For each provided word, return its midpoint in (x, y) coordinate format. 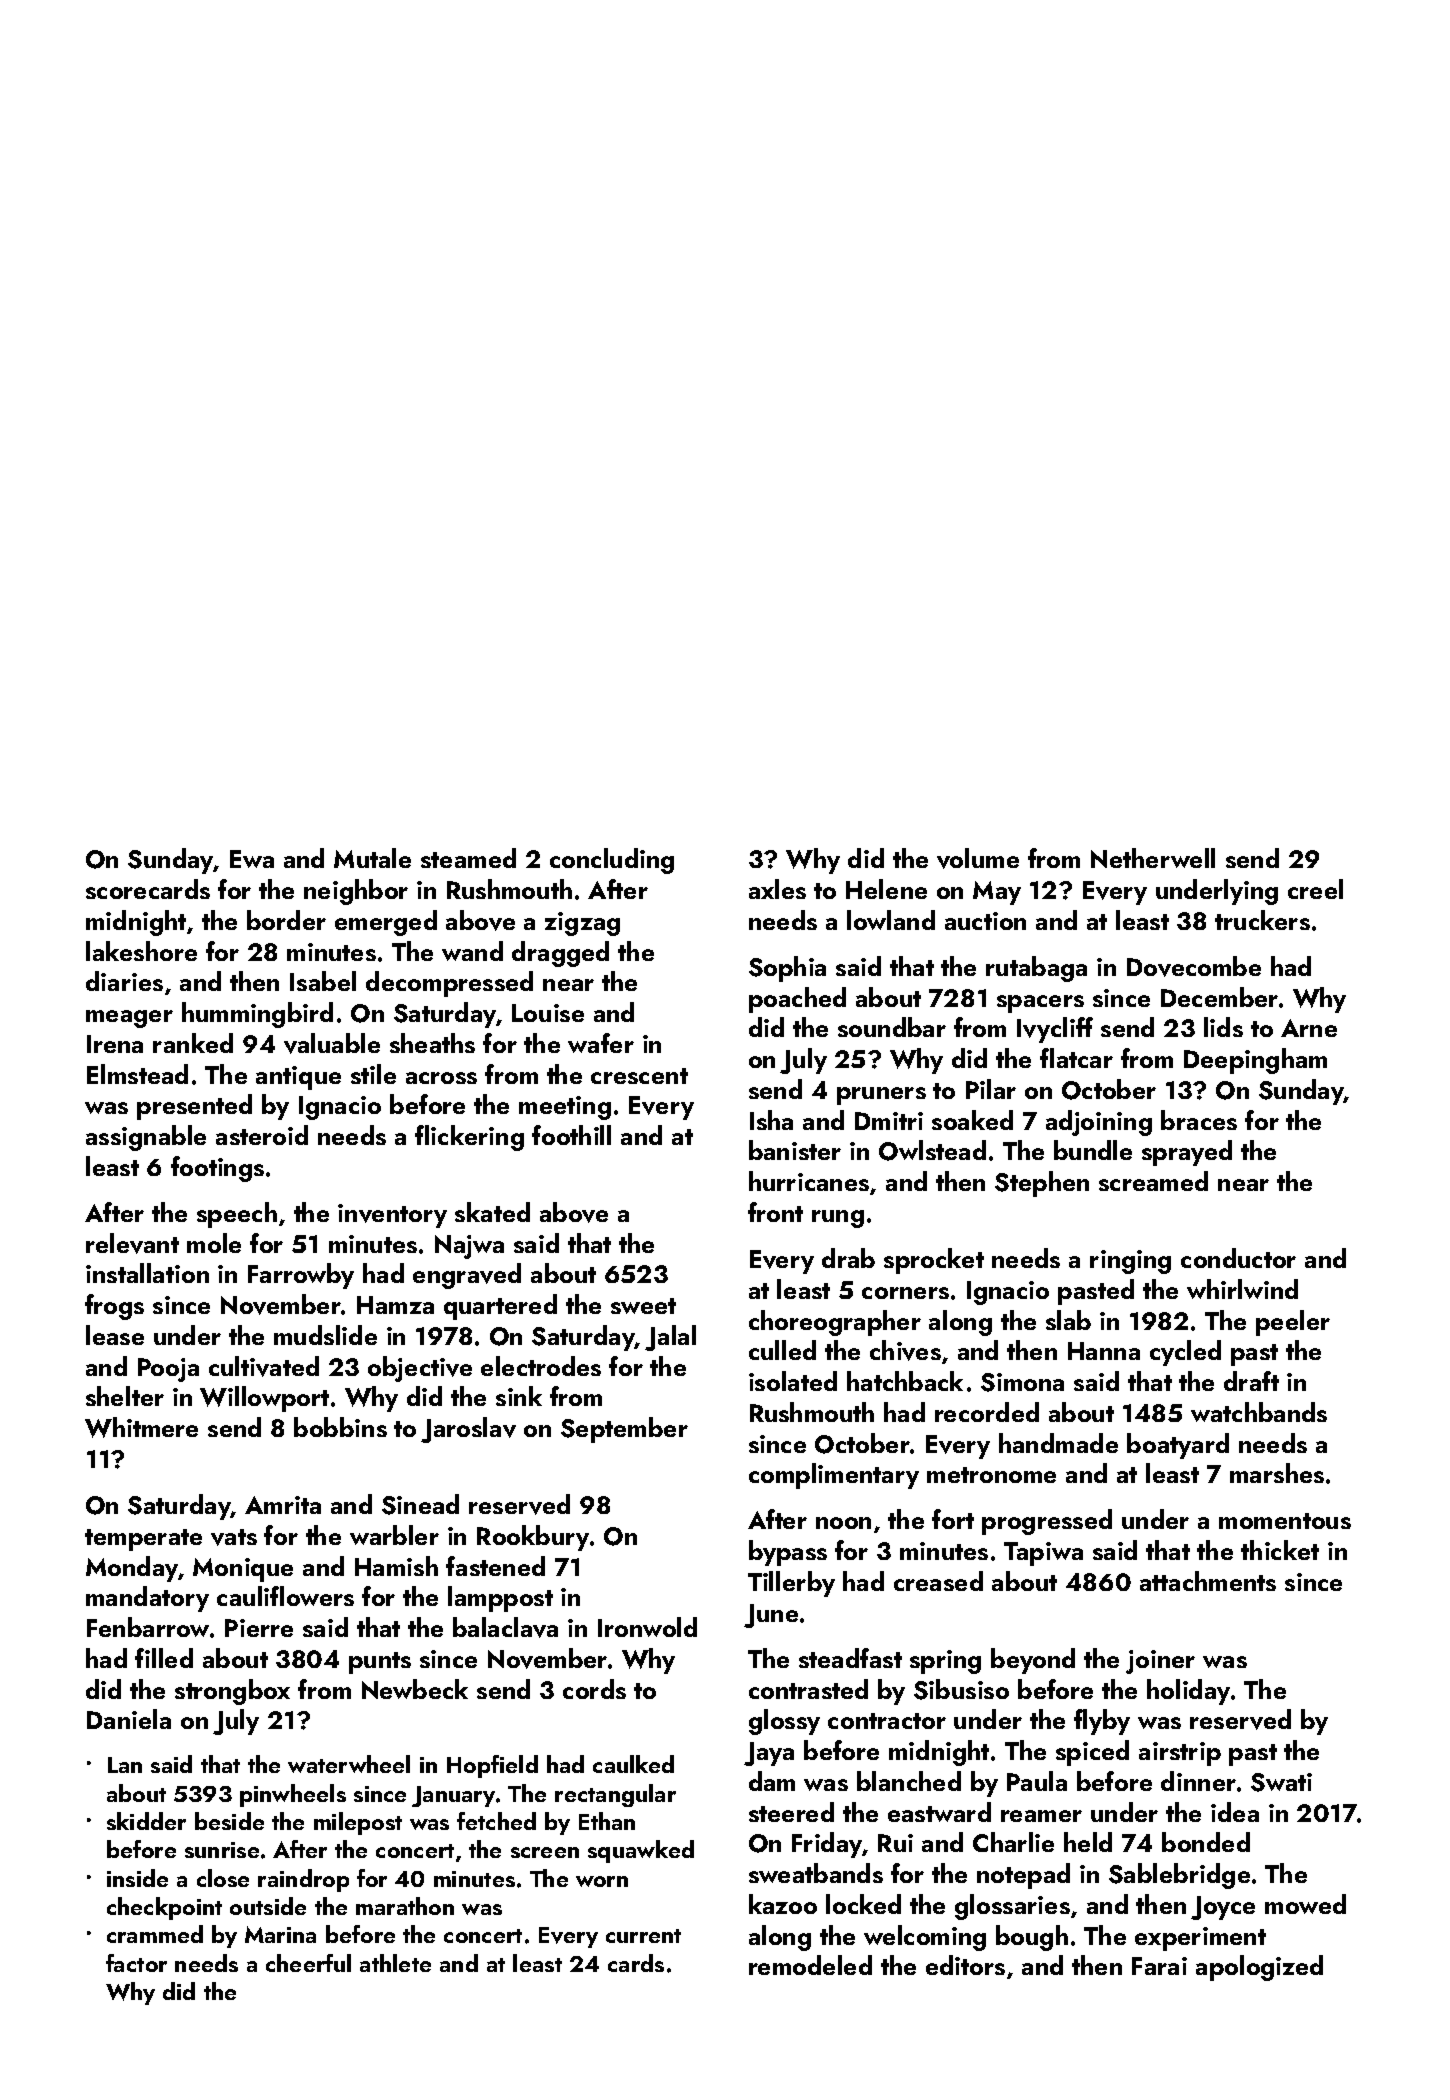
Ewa (252, 859)
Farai (1159, 1966)
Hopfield (492, 1766)
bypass (788, 1553)
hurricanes (809, 1181)
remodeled (810, 1965)
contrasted (808, 1689)
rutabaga (1036, 969)
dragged (560, 954)
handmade (1058, 1443)
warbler (394, 1535)
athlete (395, 1963)
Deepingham (1255, 1061)
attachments (1208, 1581)
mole (214, 1243)
